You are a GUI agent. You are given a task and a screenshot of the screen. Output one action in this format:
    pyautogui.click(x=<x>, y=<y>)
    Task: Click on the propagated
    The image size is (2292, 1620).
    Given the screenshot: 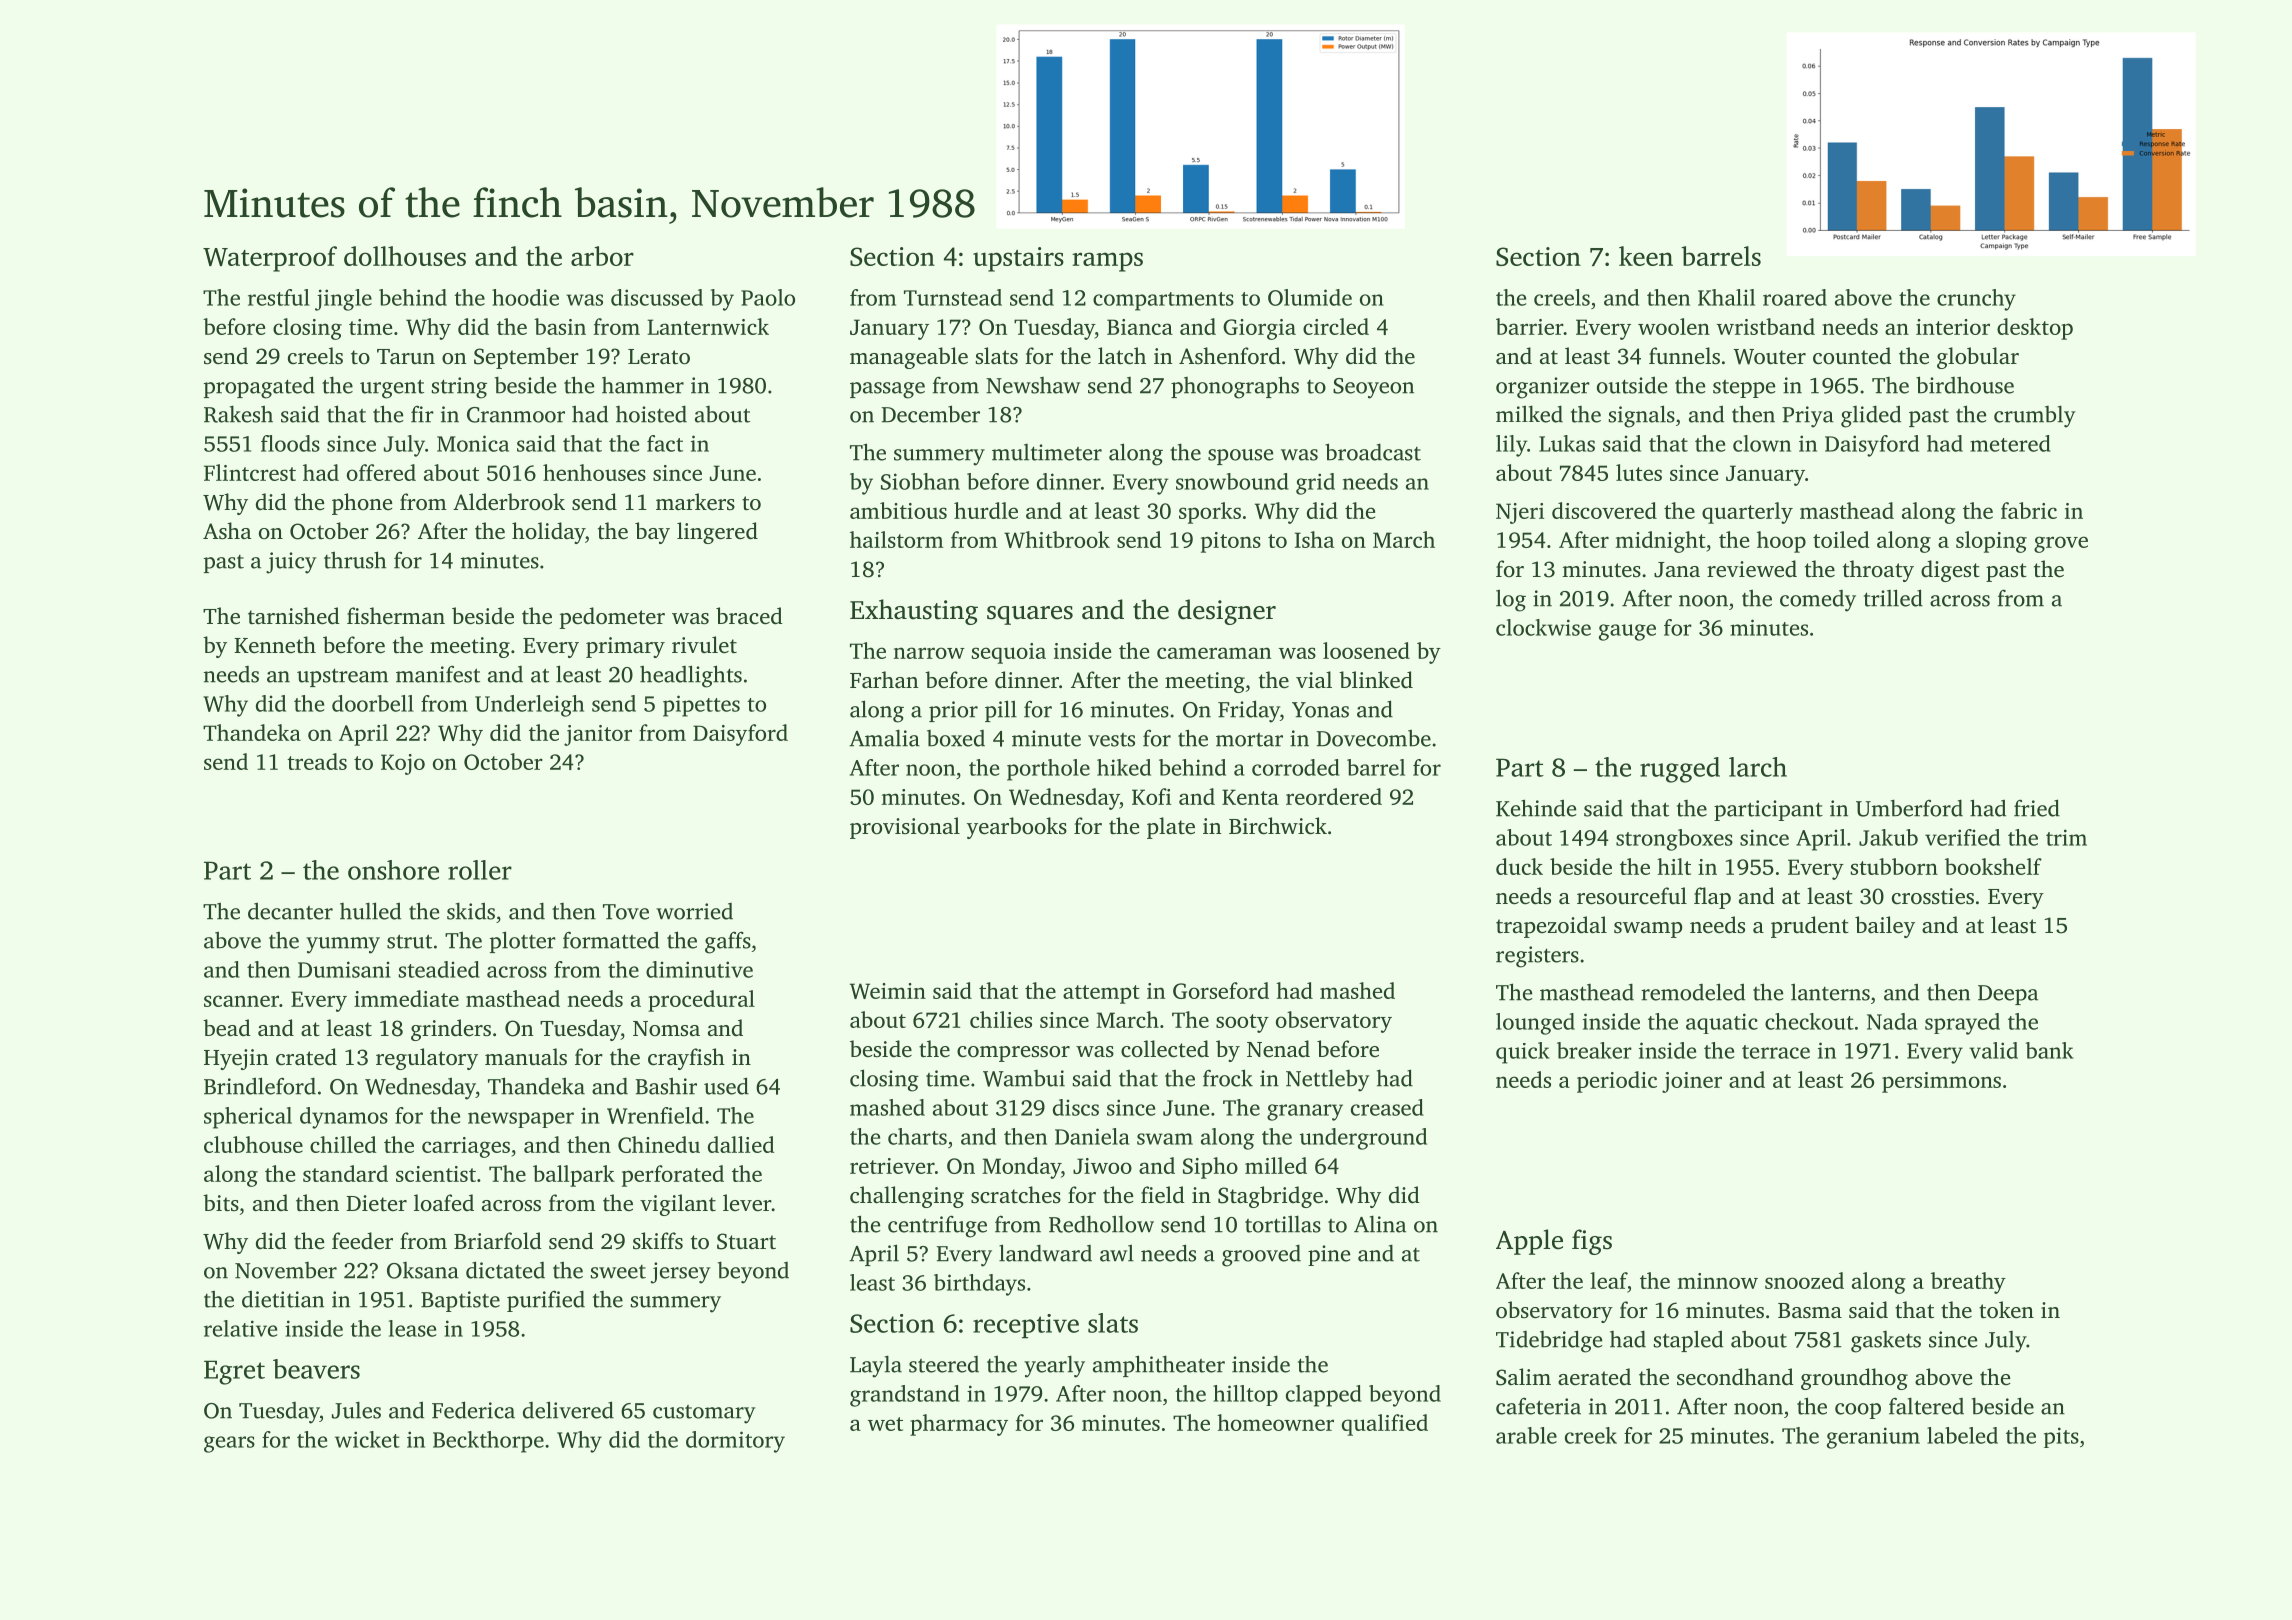 What is the action you would take?
    pyautogui.click(x=259, y=387)
